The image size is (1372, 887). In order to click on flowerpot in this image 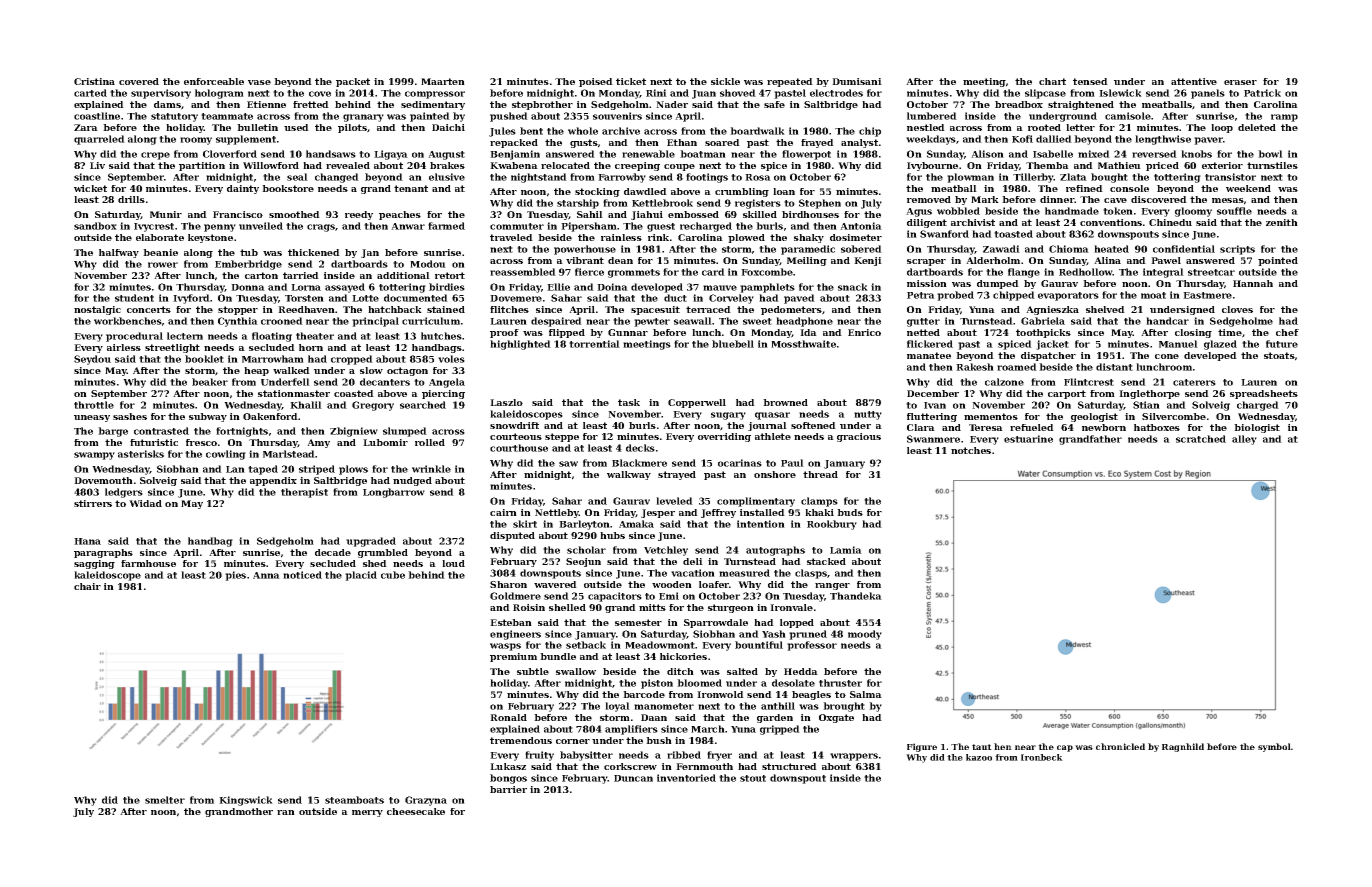, I will do `click(806, 155)`.
